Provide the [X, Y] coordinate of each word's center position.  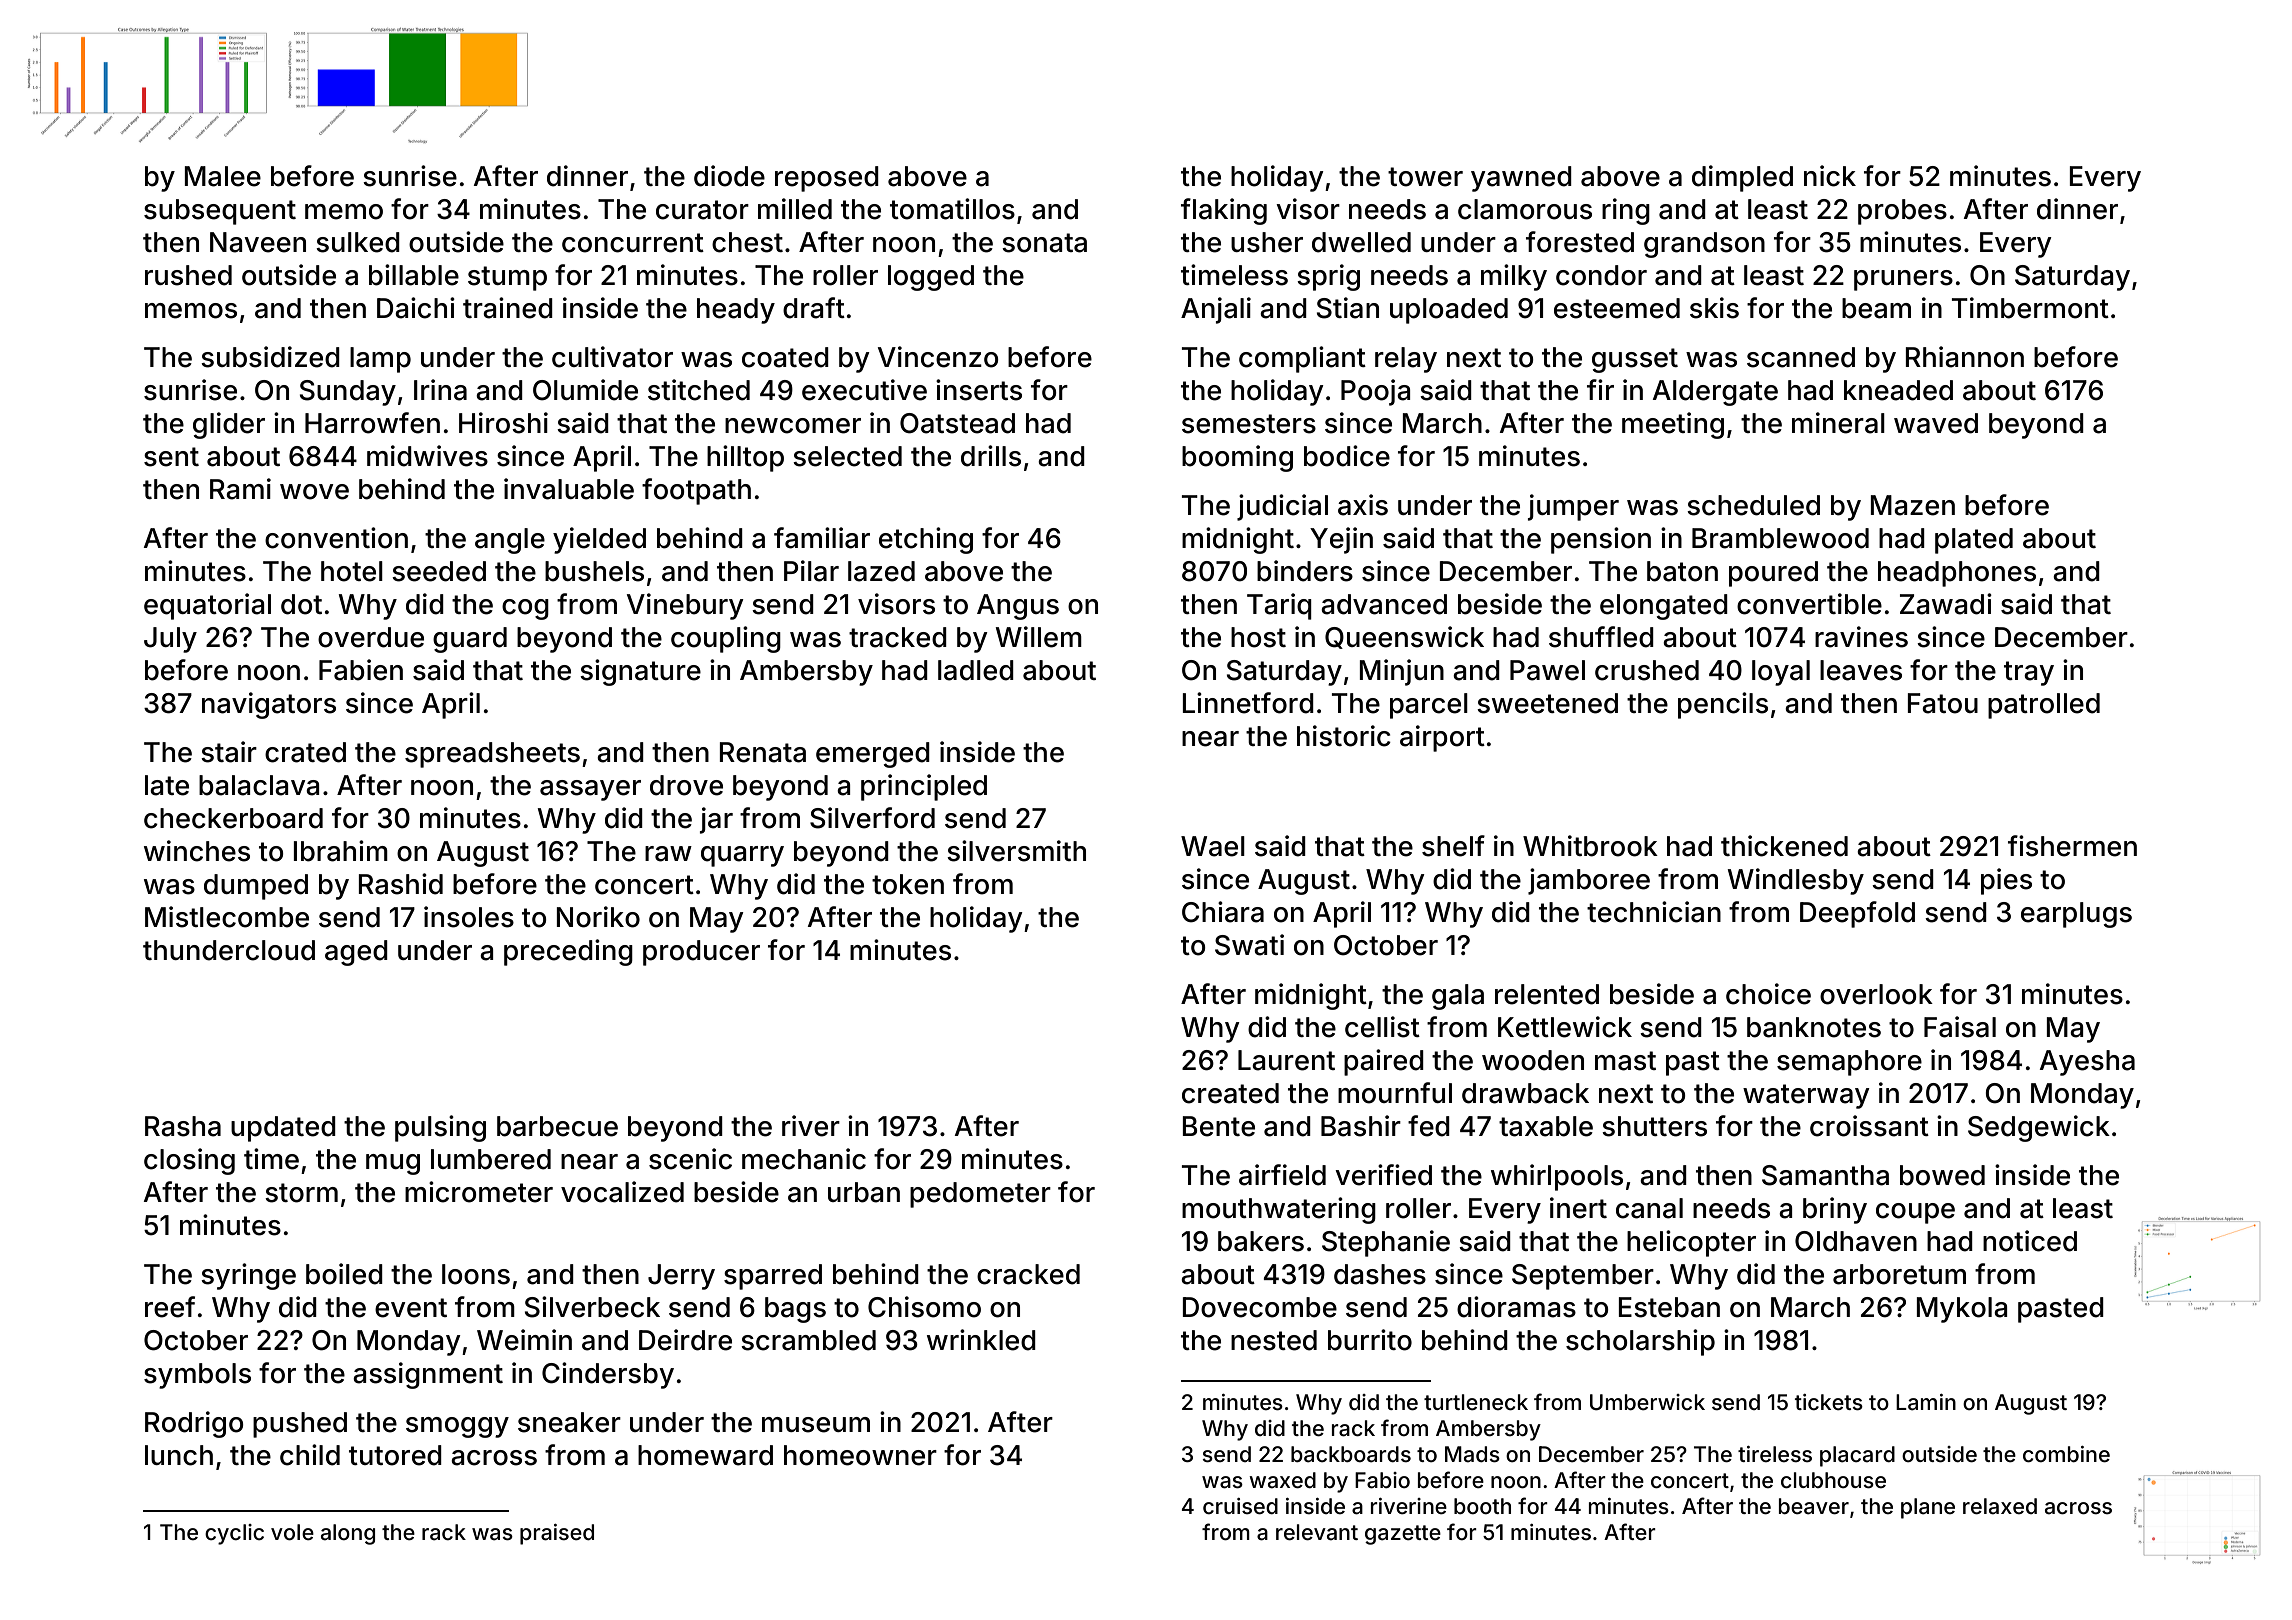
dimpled [1742, 178]
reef [170, 1307]
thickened [1784, 846]
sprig [1328, 277]
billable [414, 275]
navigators [269, 705]
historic [1344, 736]
